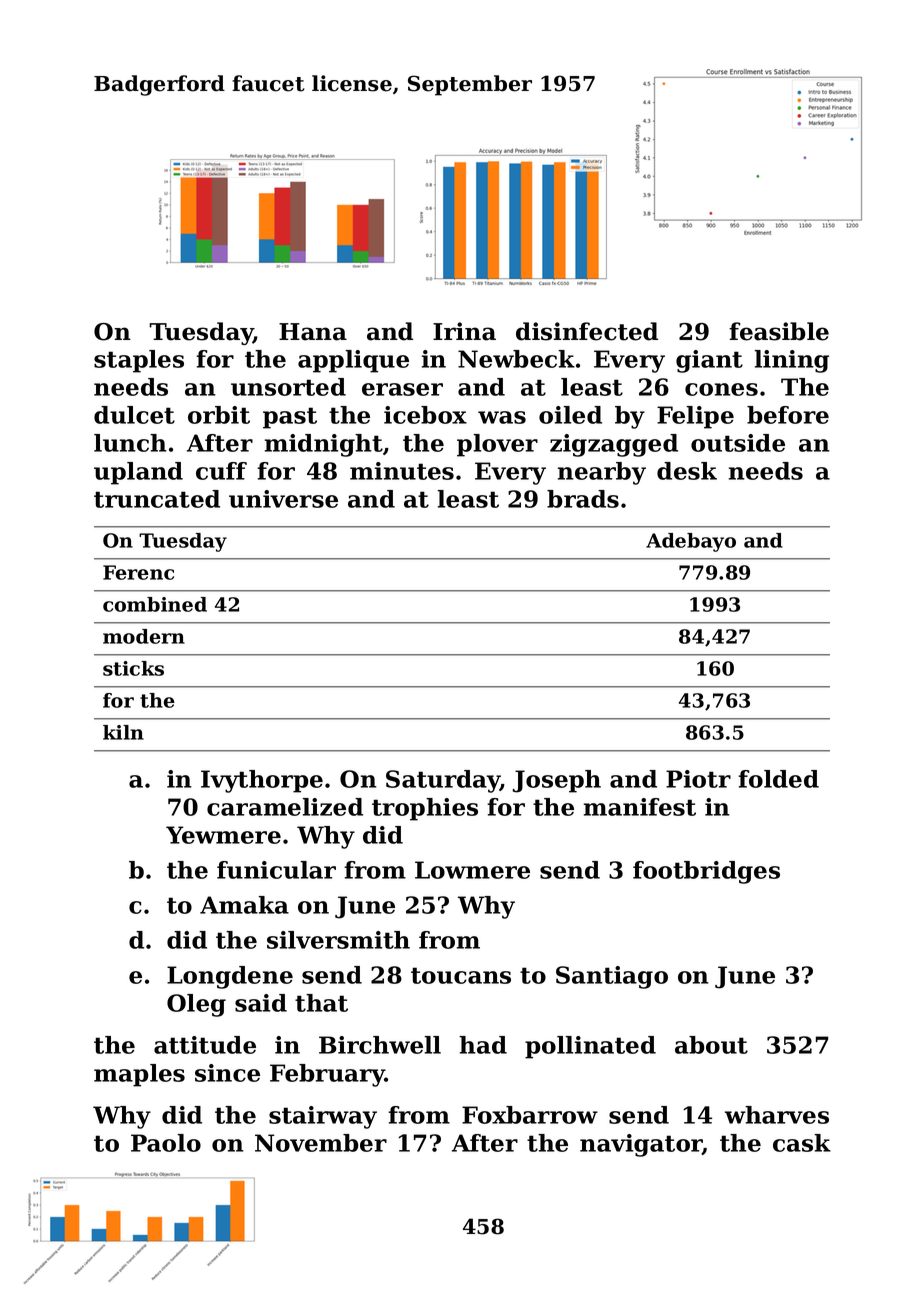 The height and width of the image is (1311, 924). What do you see at coordinates (157, 499) in the image?
I see `truncated` at bounding box center [157, 499].
